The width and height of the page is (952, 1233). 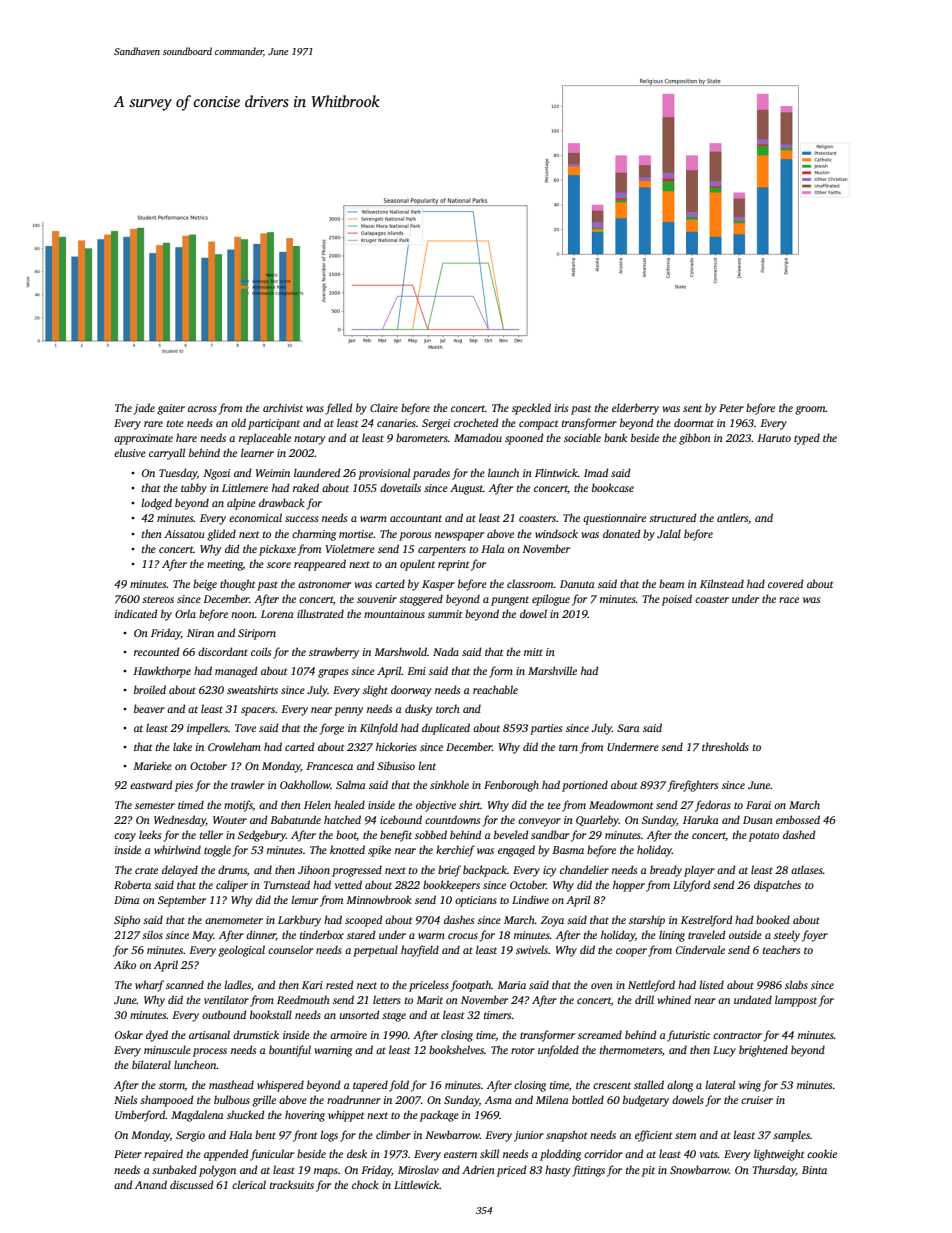 What do you see at coordinates (556, 533) in the page?
I see `windsock` at bounding box center [556, 533].
